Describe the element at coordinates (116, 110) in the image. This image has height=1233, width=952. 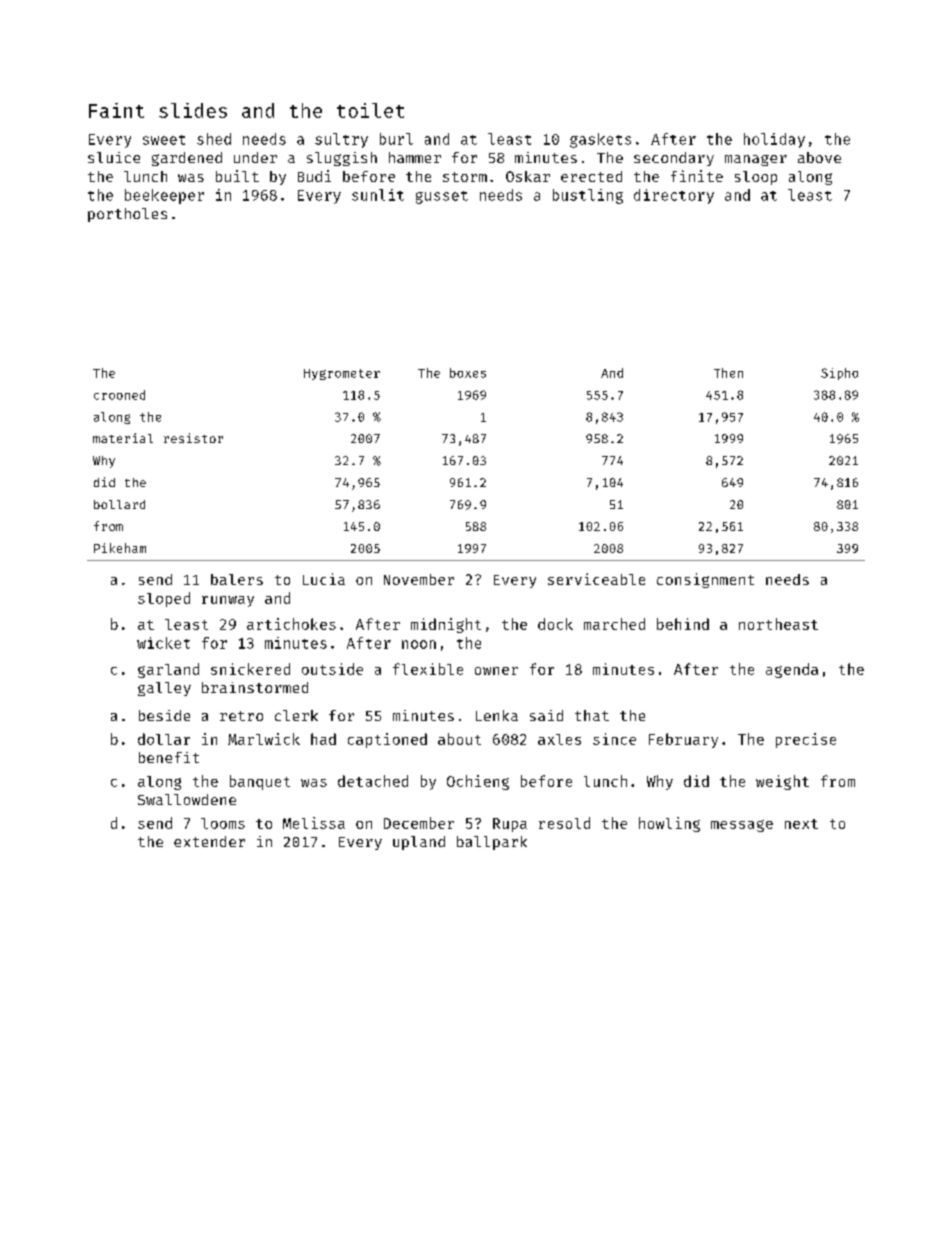
I see `Faint` at that location.
